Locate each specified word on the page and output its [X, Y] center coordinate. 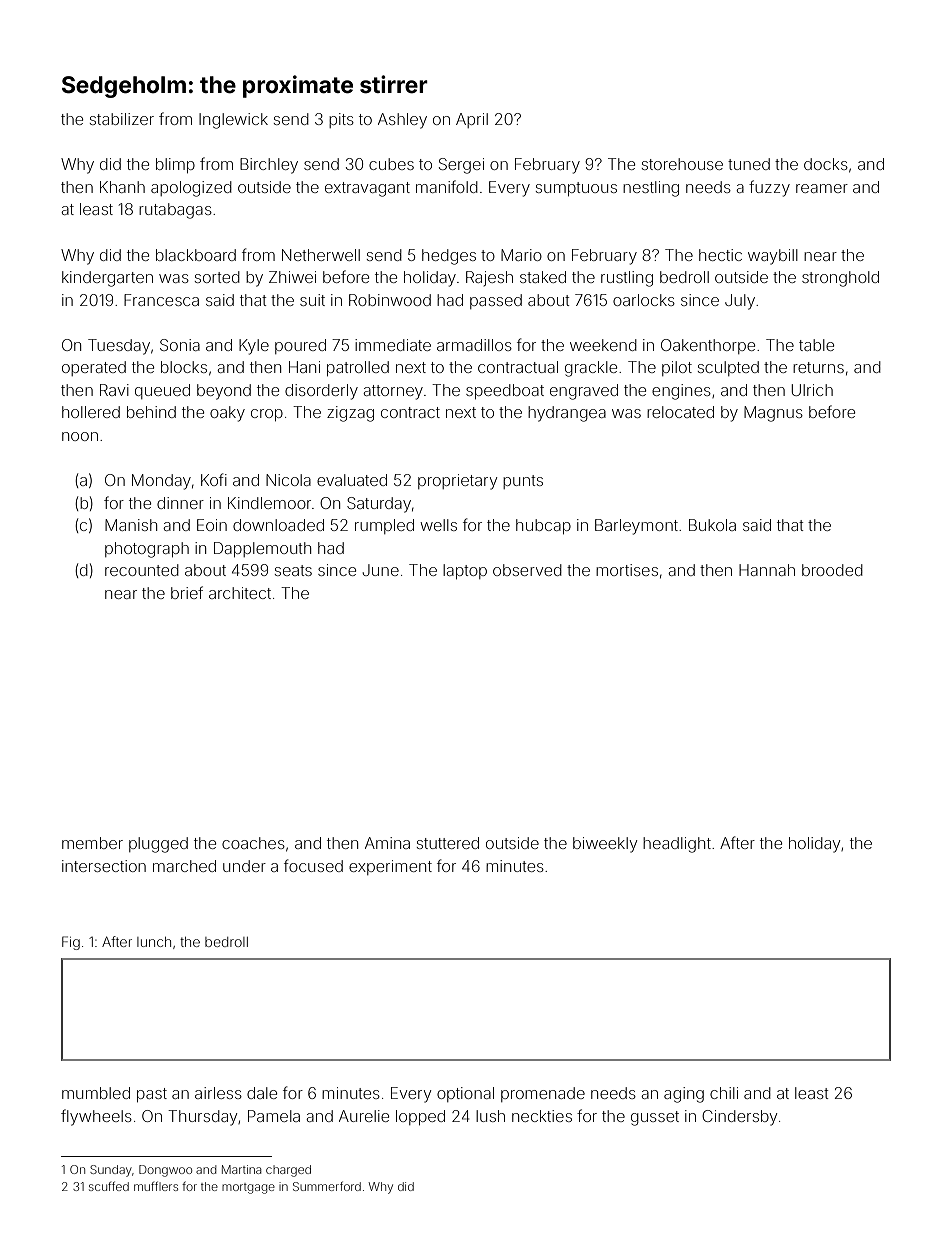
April [472, 120]
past [152, 1095]
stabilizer [122, 119]
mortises [627, 570]
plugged [158, 845]
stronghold [840, 279]
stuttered [448, 843]
